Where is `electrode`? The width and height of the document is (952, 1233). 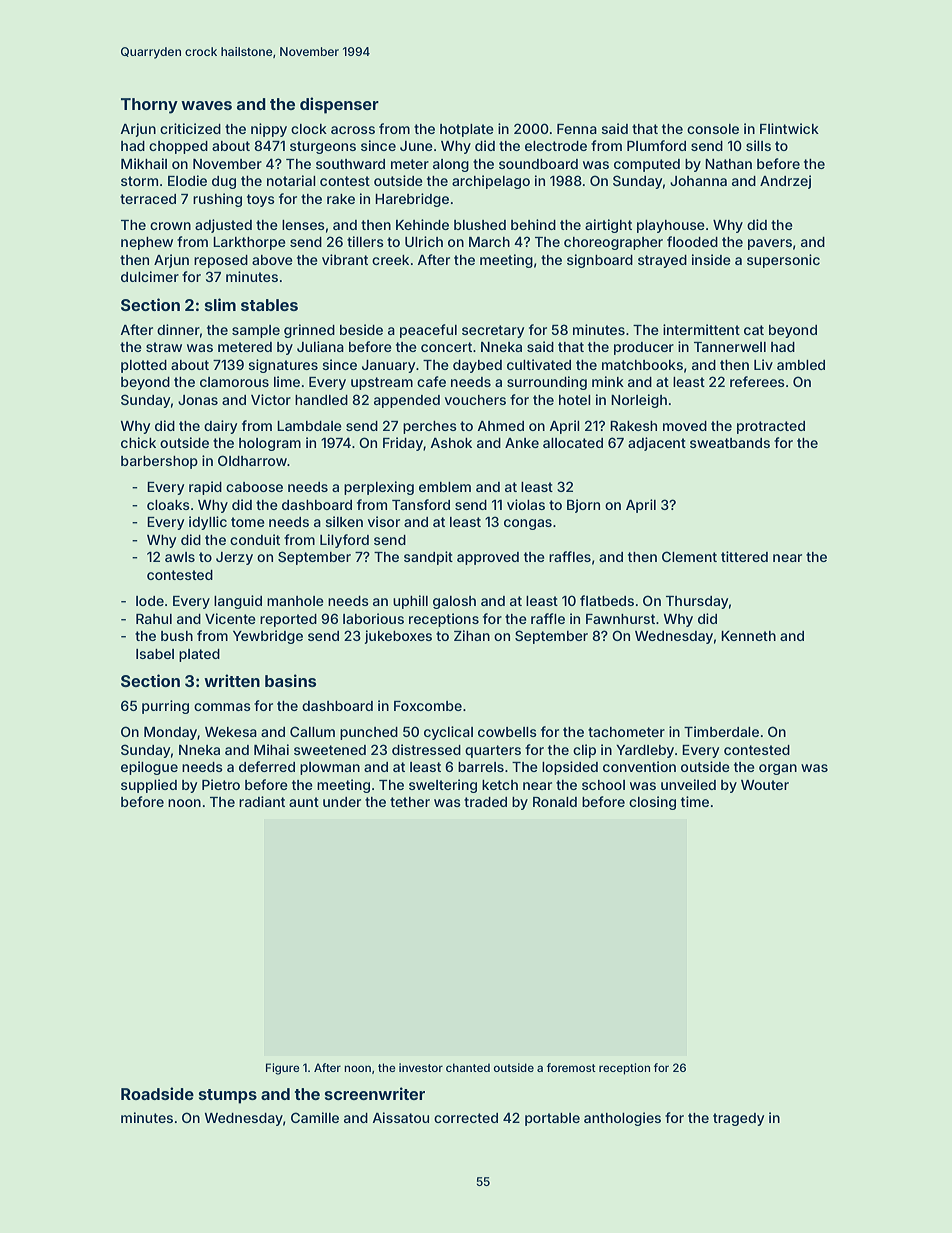
electrode is located at coordinates (556, 146).
